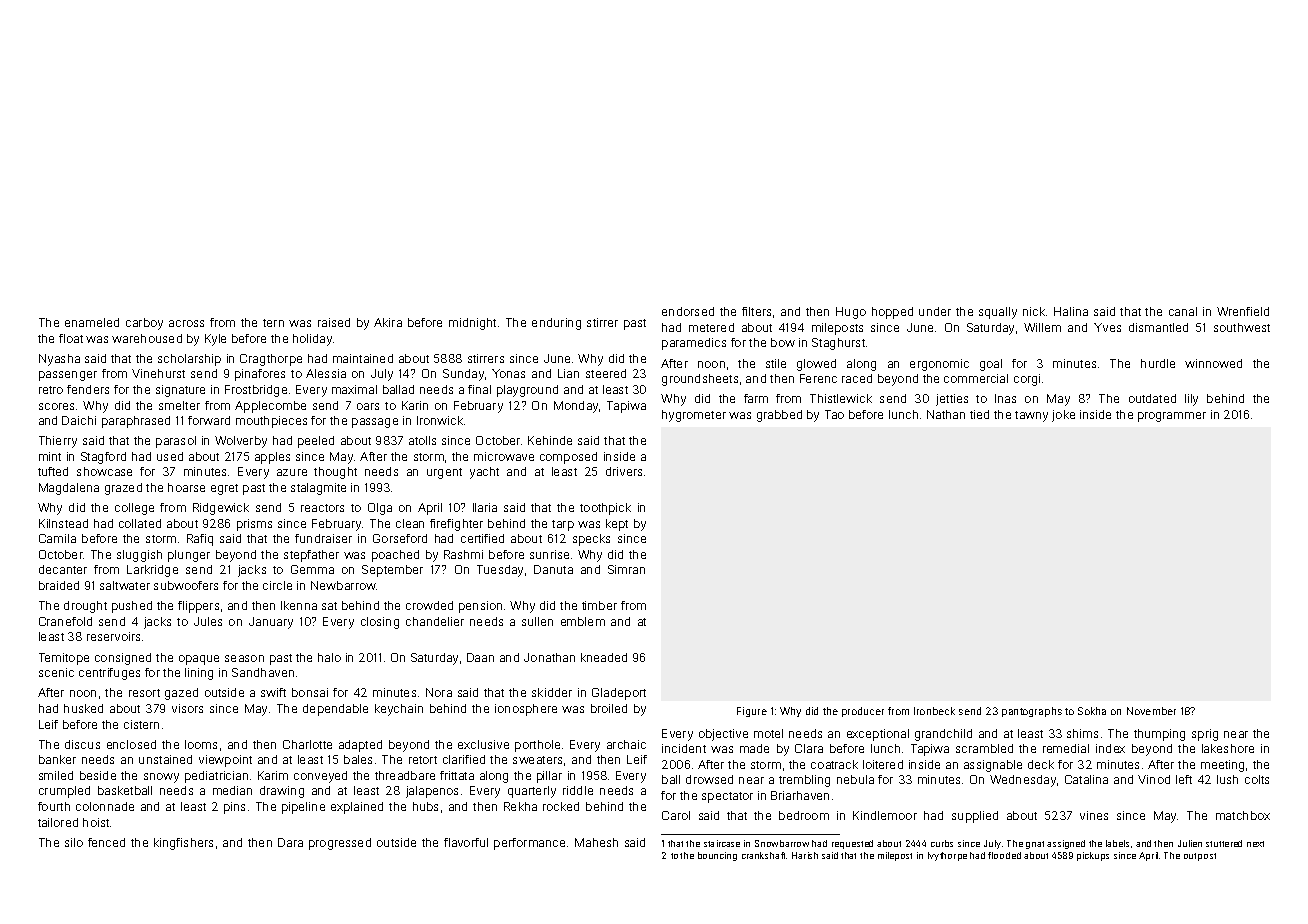 Image resolution: width=1308 pixels, height=924 pixels. I want to click on under, so click(935, 311).
